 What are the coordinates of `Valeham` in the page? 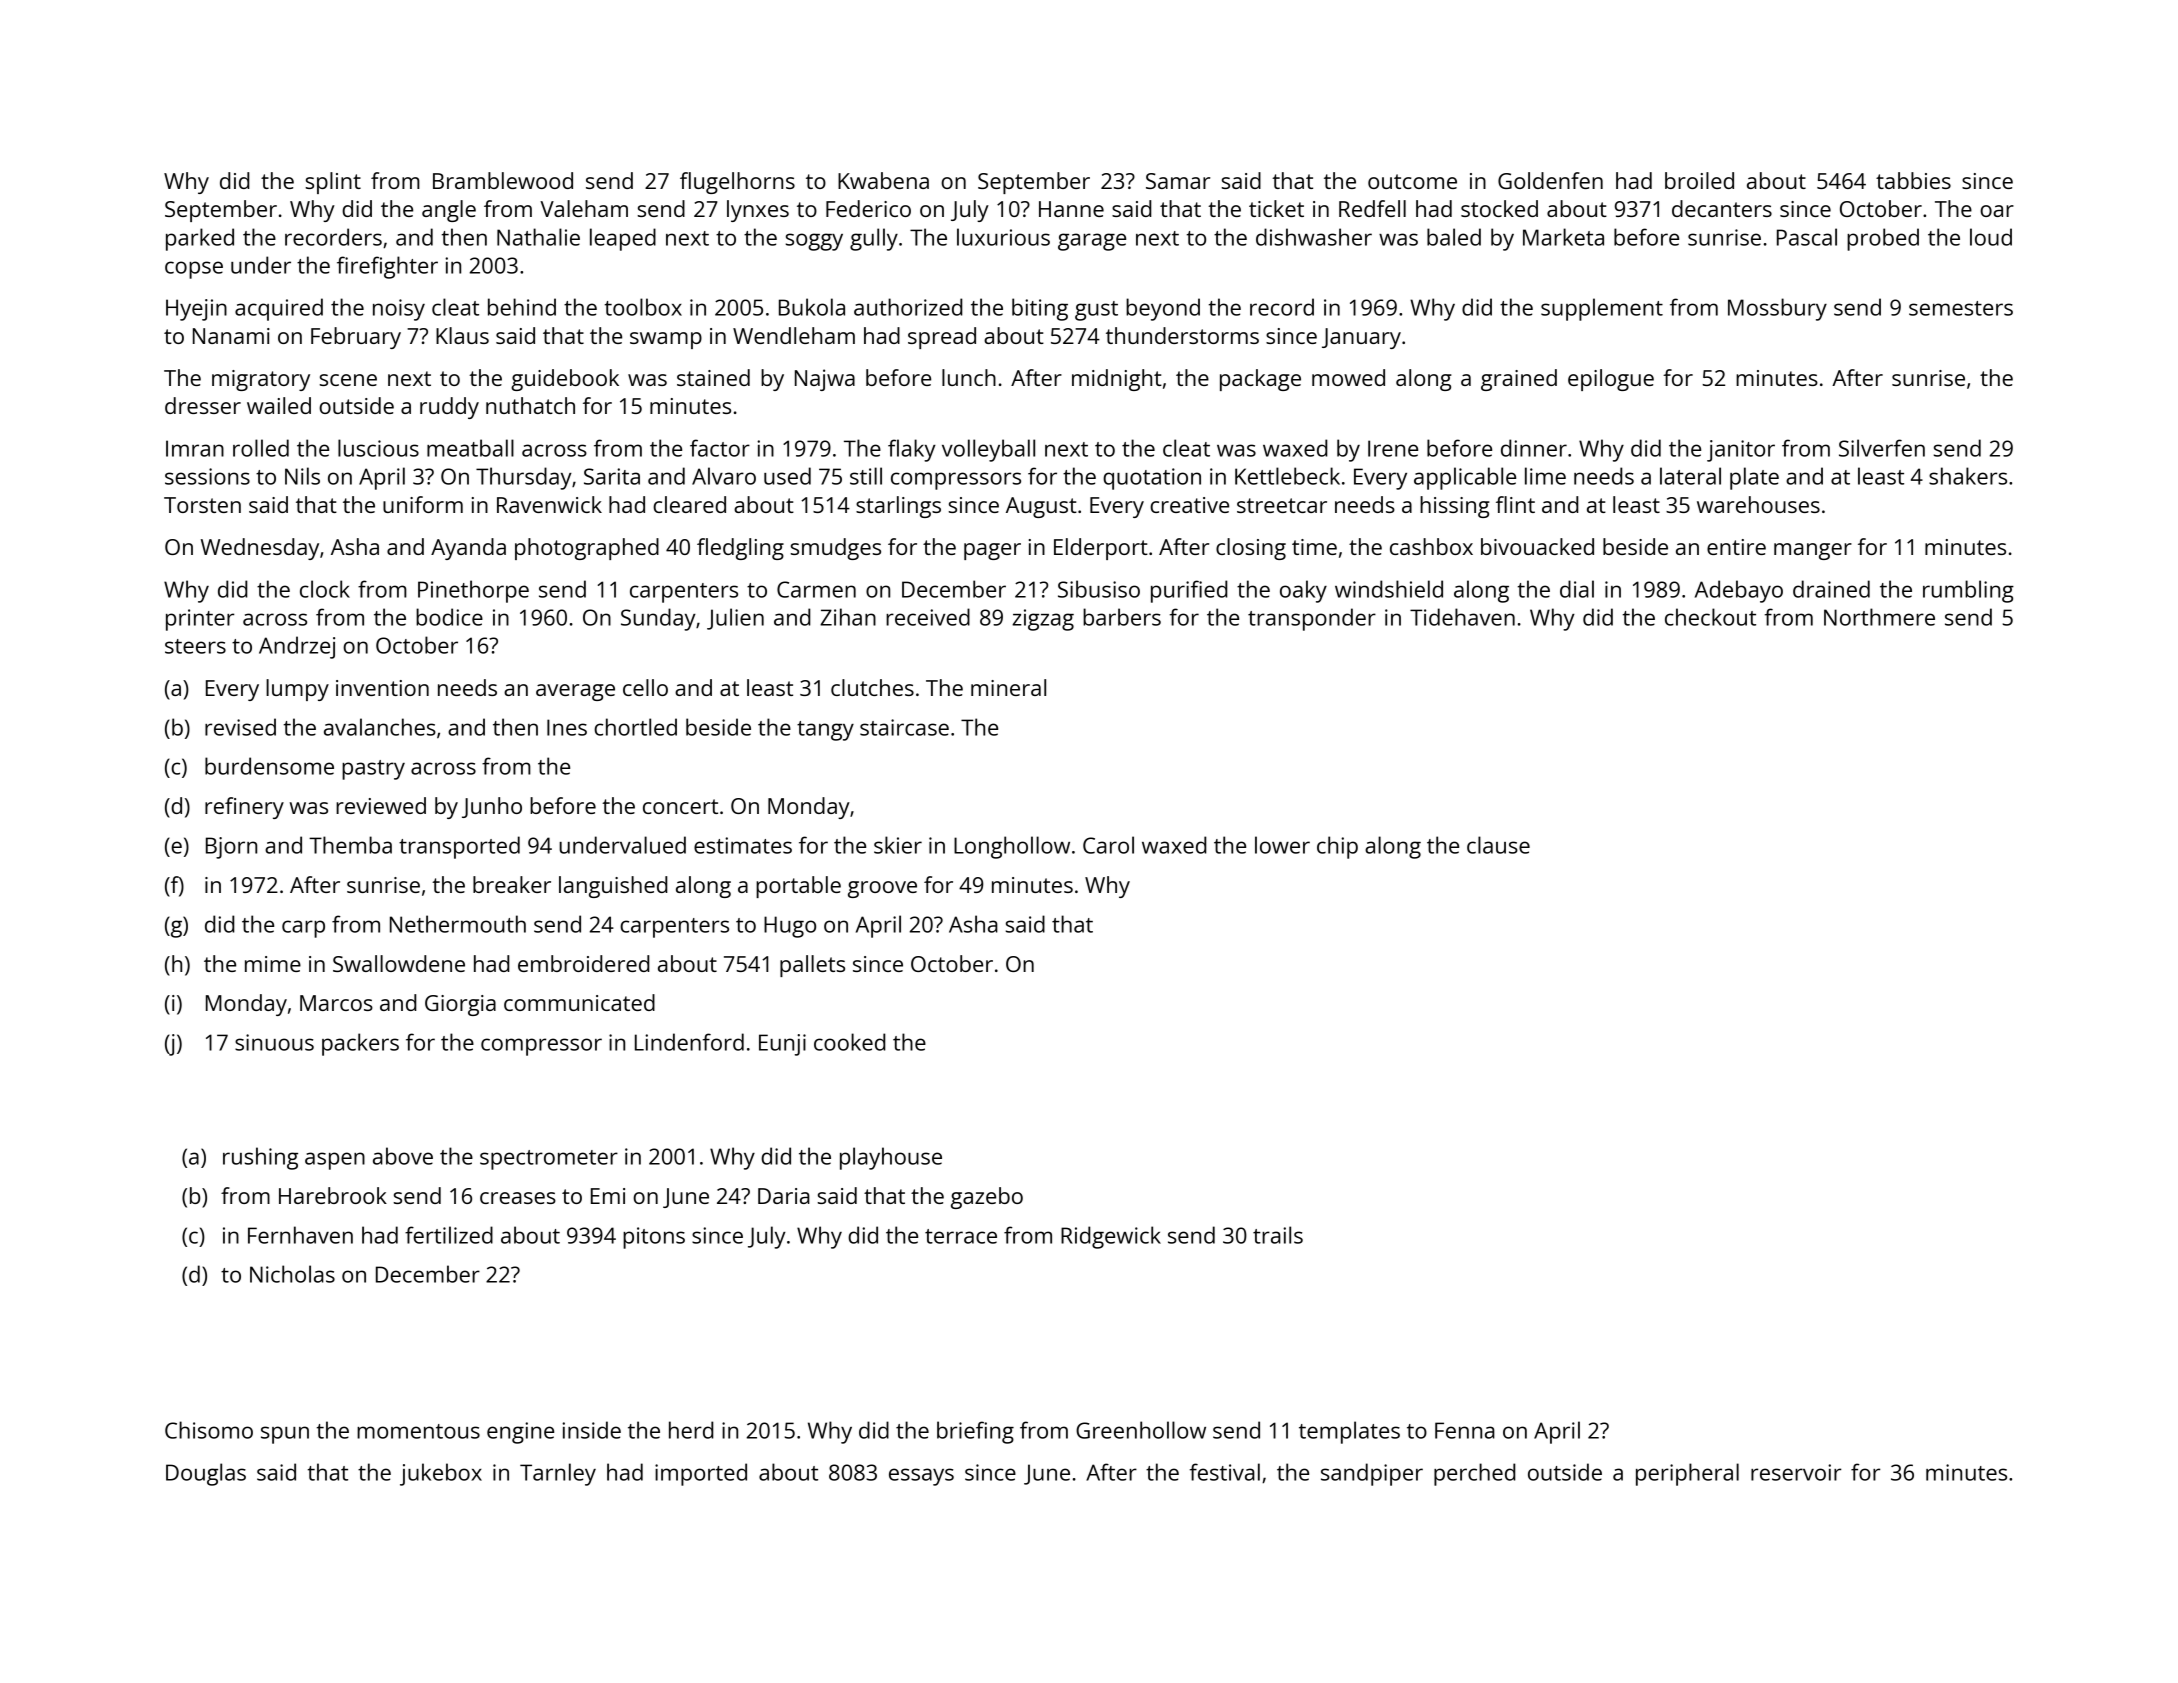 It's located at (584, 208).
